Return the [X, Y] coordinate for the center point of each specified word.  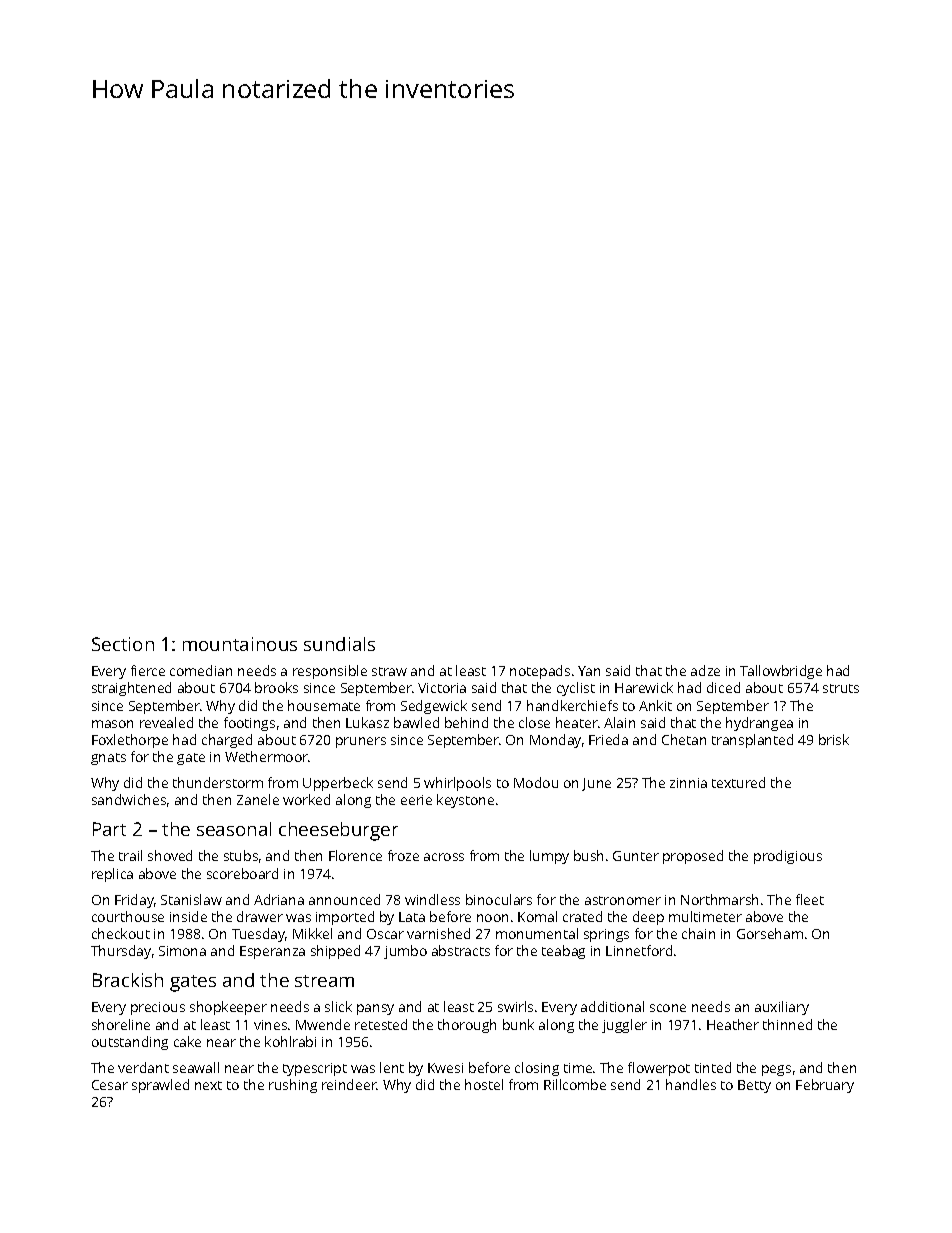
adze [705, 670]
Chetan [684, 739]
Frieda [608, 739]
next [208, 1085]
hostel [484, 1084]
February [825, 1086]
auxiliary [782, 1008]
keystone [465, 801]
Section [123, 644]
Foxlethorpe [130, 741]
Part [109, 829]
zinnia [688, 783]
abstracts [461, 950]
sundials [339, 644]
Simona [182, 951]
